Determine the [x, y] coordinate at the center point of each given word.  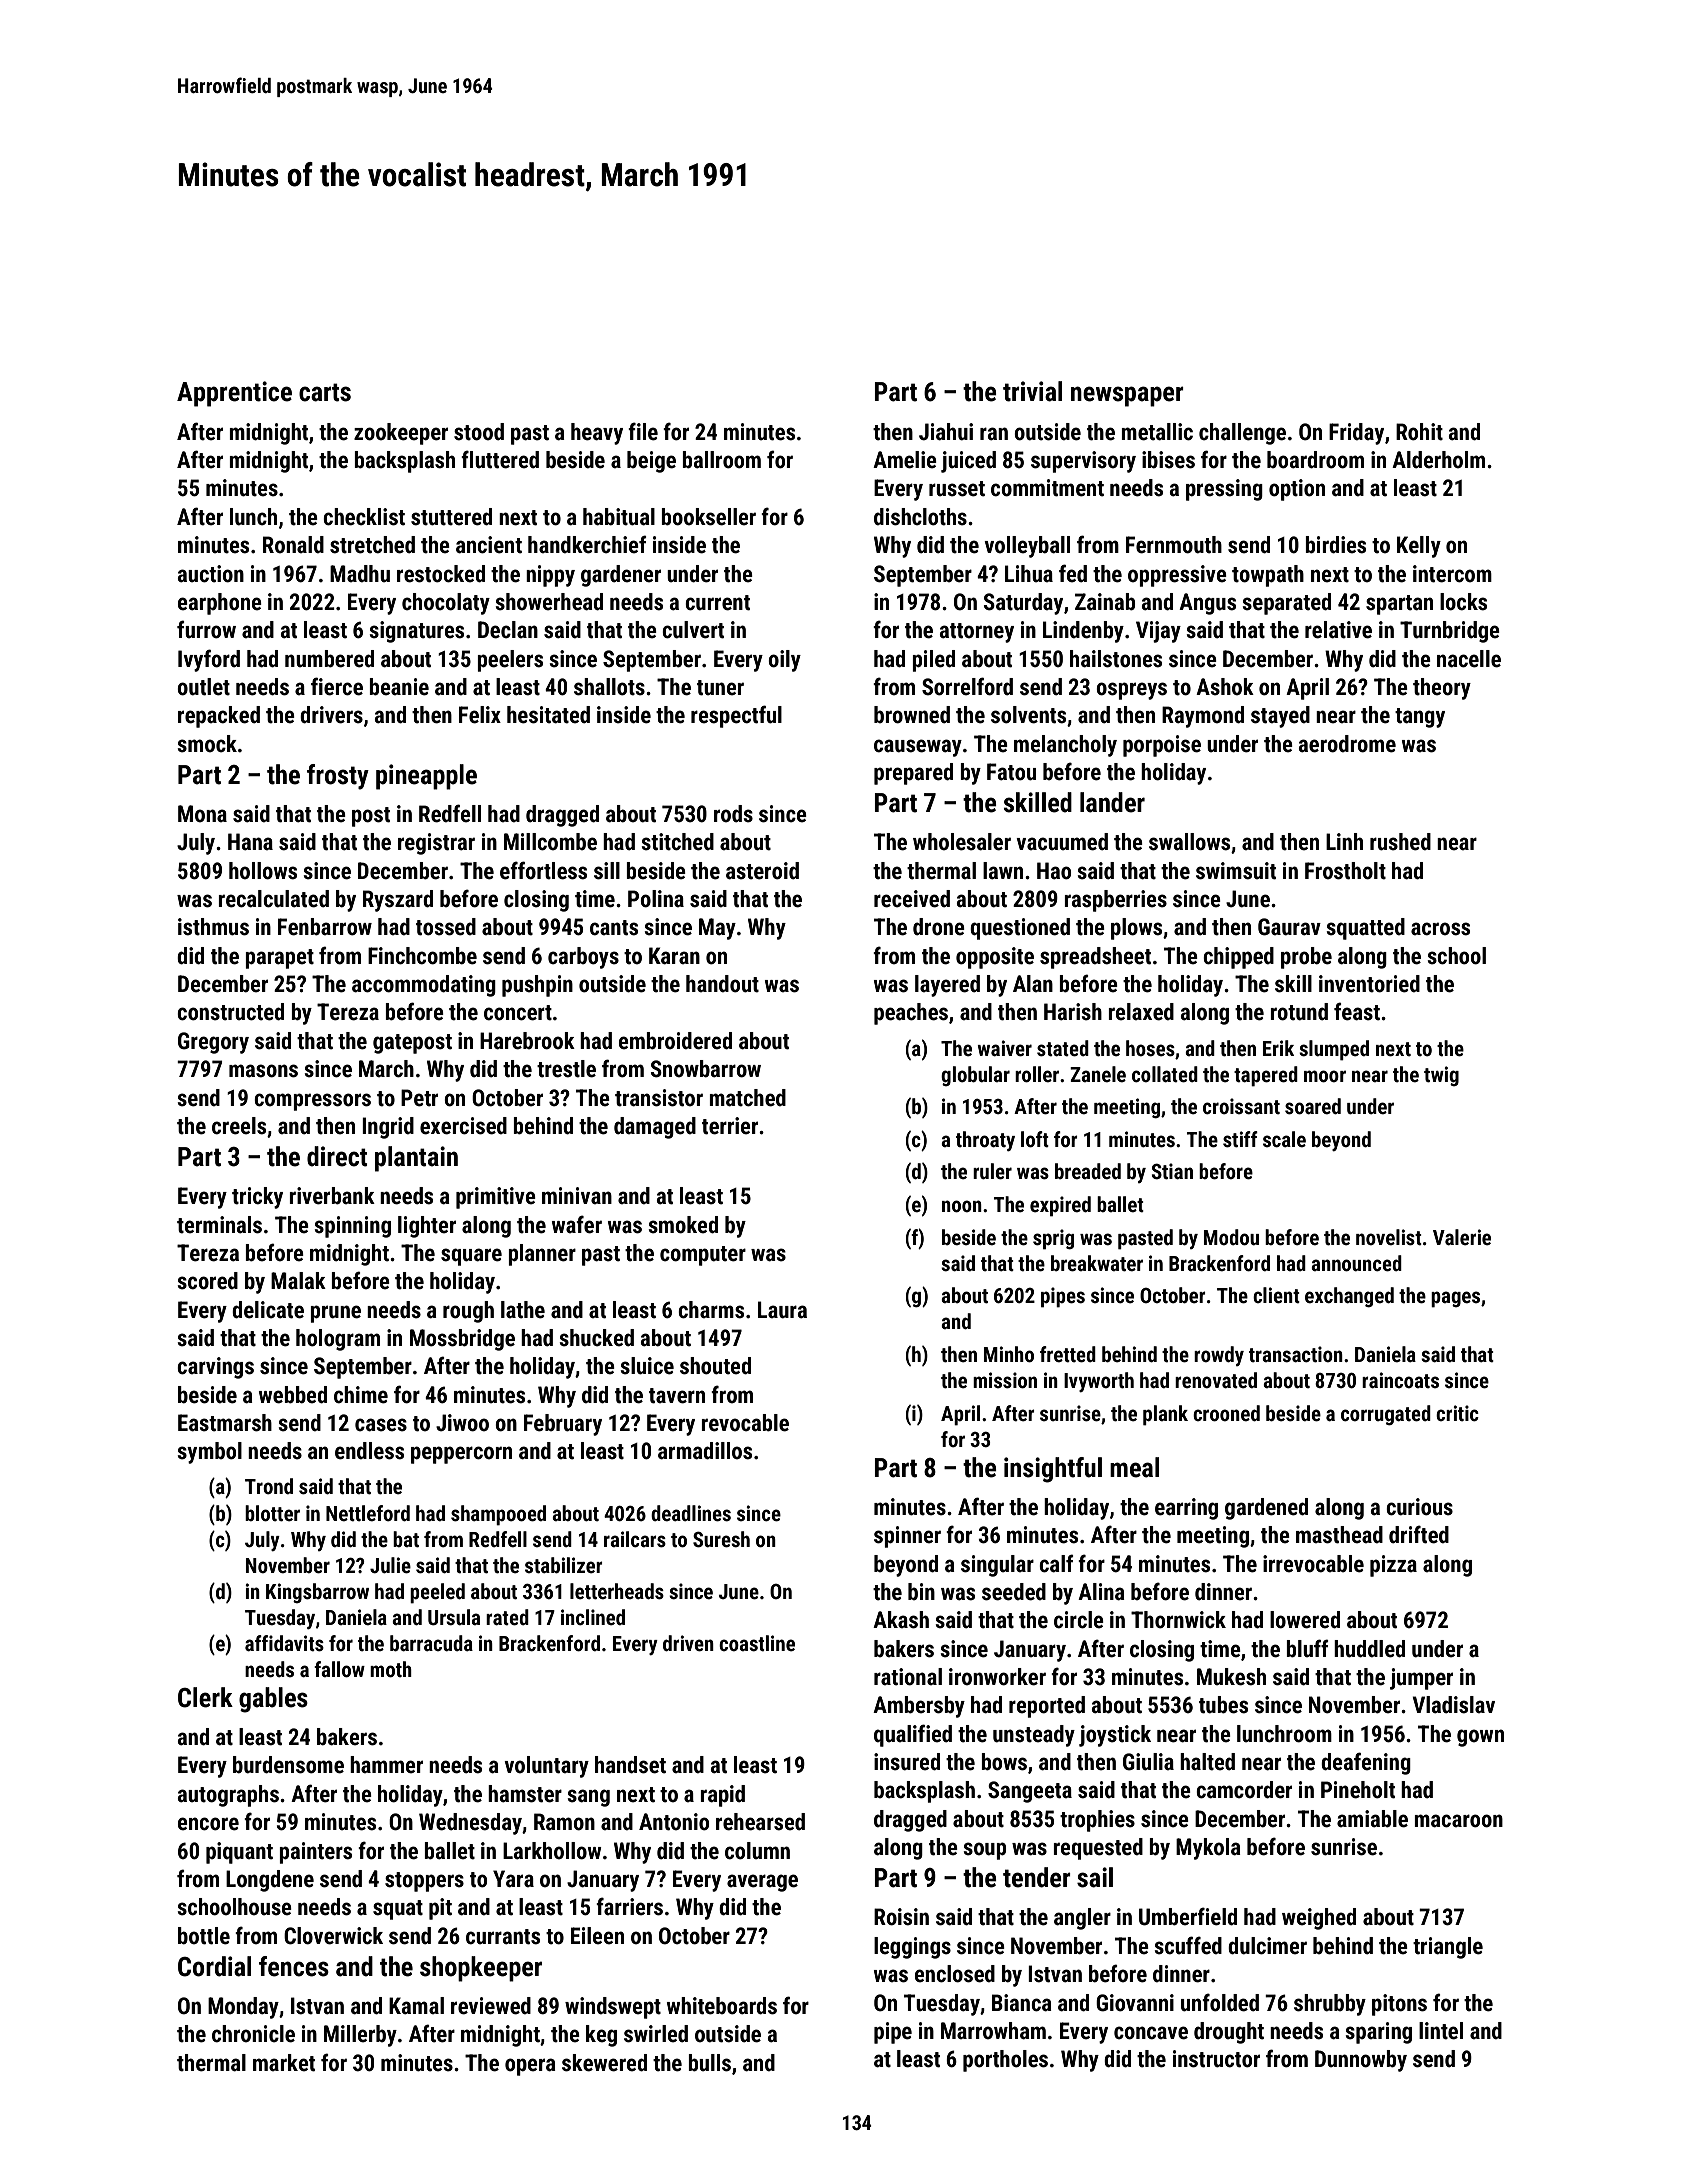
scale [1284, 1139]
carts [325, 392]
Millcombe [550, 842]
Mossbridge [462, 1340]
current [717, 603]
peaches [911, 1014]
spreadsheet [1095, 958]
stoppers [424, 1882]
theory [1442, 689]
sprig [1053, 1239]
